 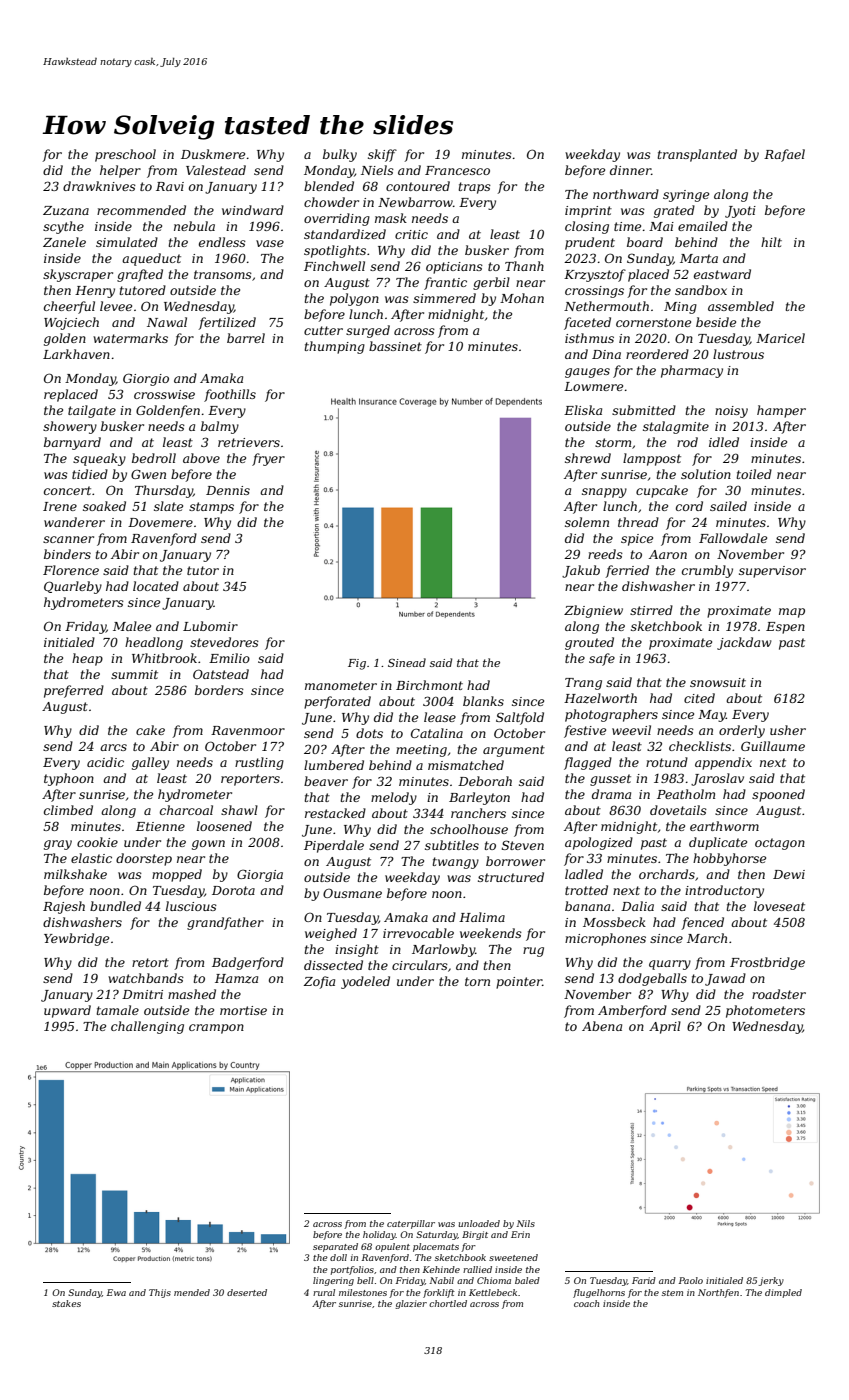 I want to click on Ewa, so click(x=116, y=1292).
